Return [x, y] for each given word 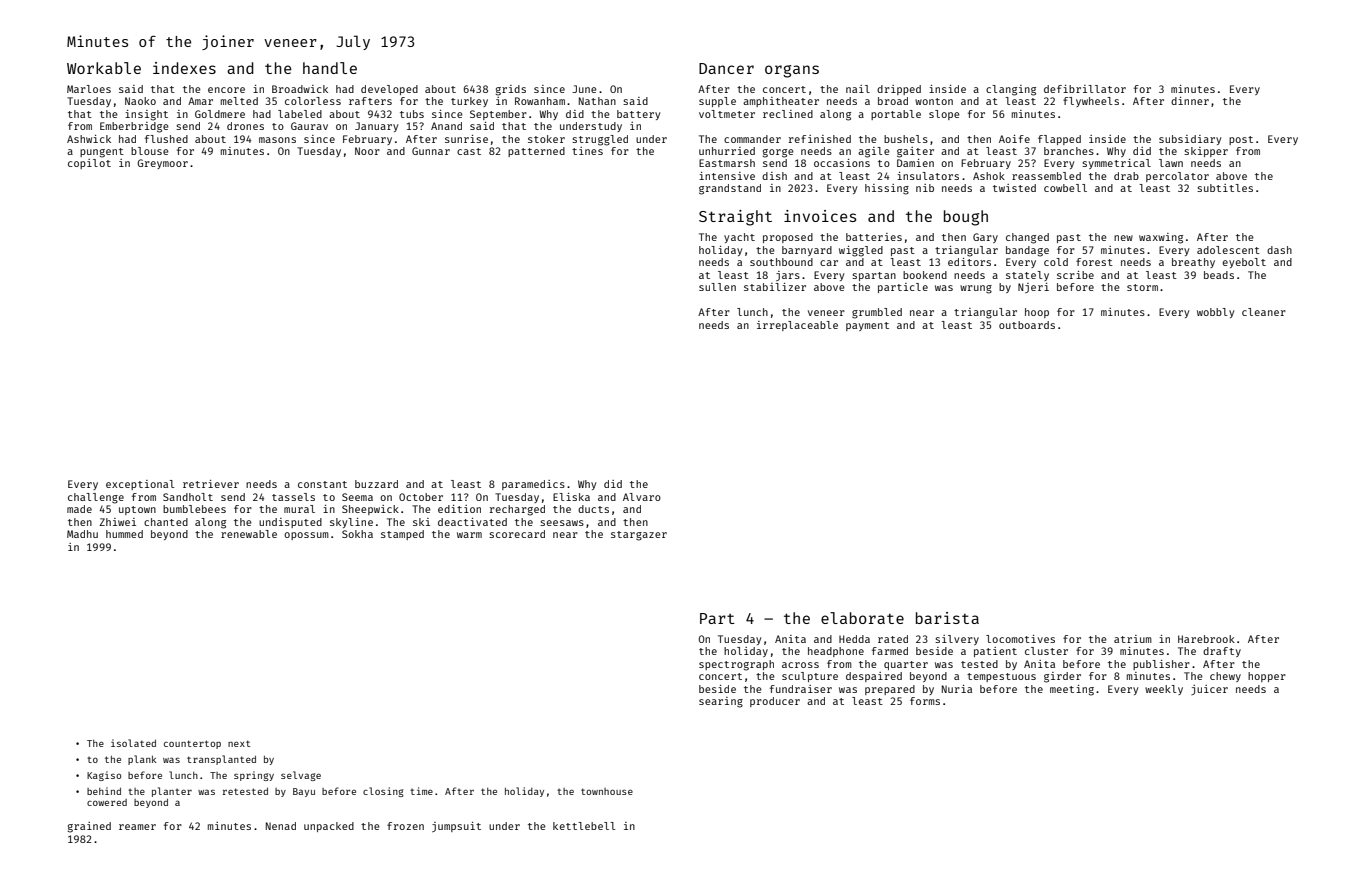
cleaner [1264, 312]
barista [947, 618]
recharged [517, 510]
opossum [306, 536]
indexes [184, 68]
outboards [1027, 325]
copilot [89, 164]
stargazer [639, 536]
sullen [717, 287]
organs [792, 71]
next [239, 743]
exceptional [140, 485]
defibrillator [1085, 89]
